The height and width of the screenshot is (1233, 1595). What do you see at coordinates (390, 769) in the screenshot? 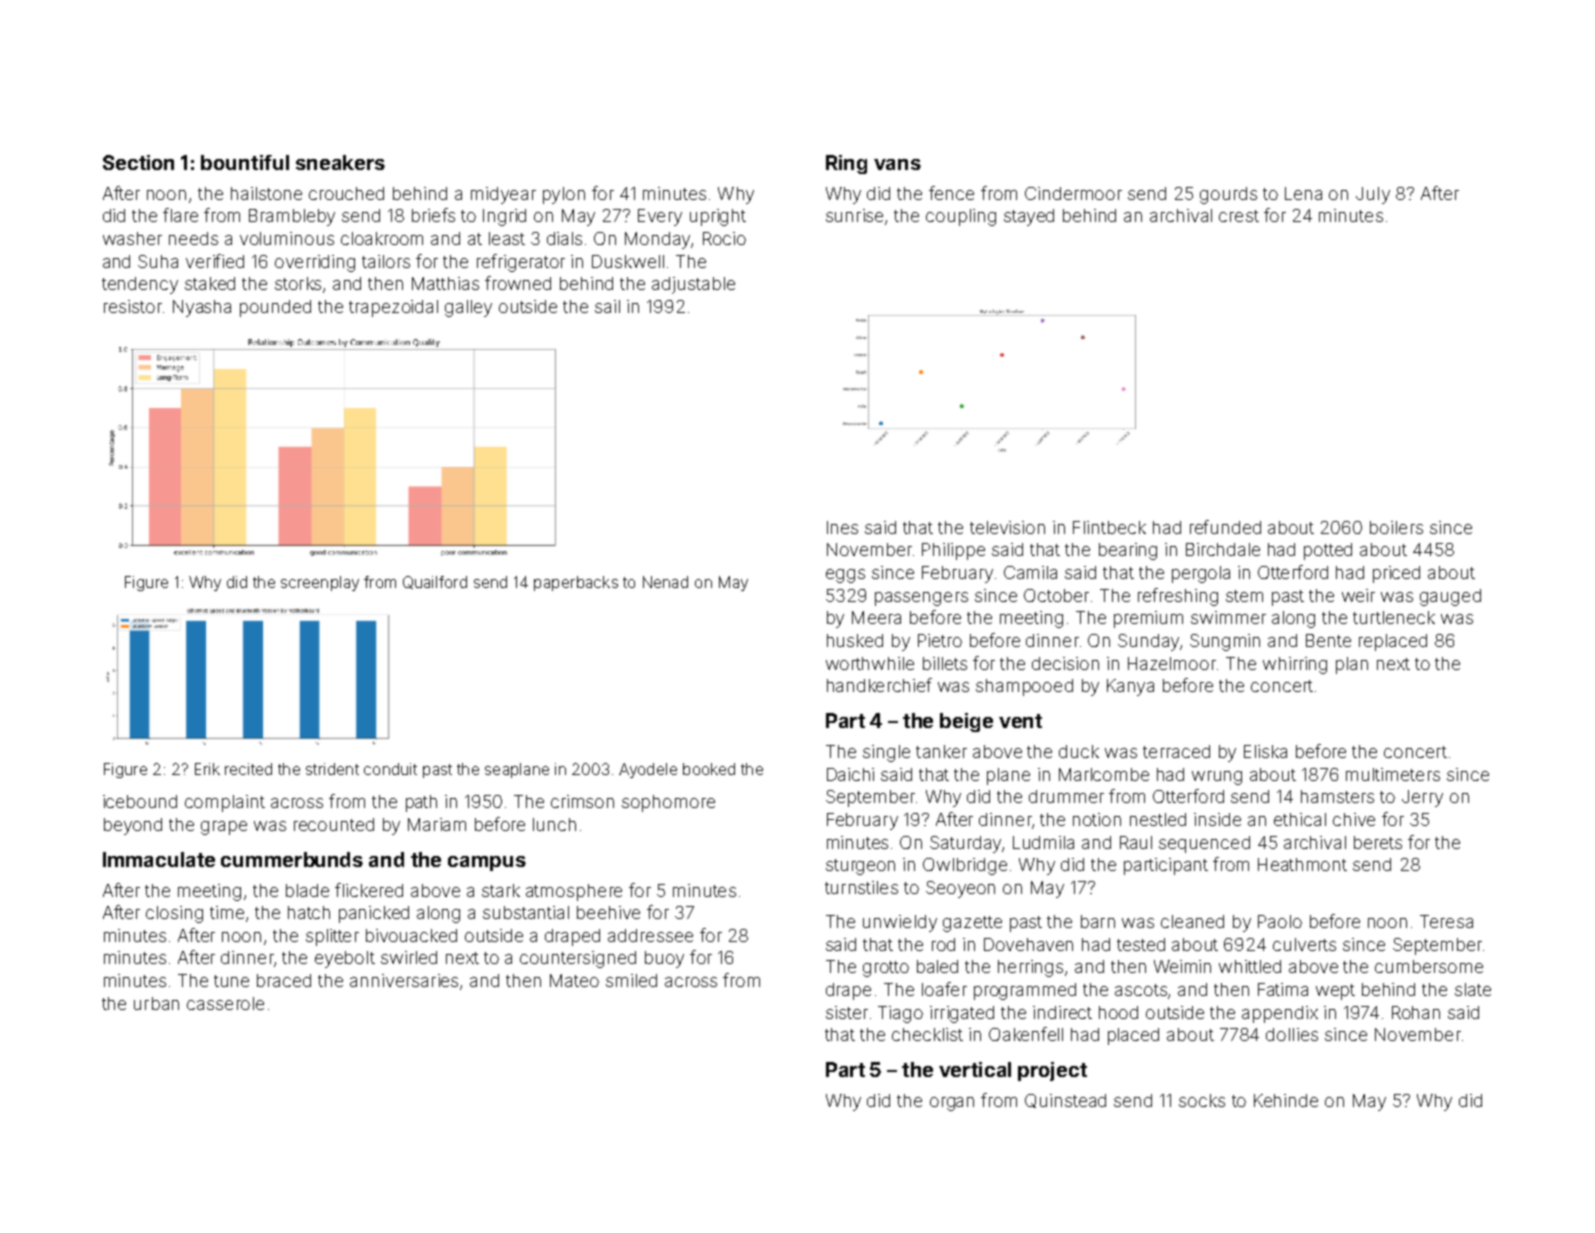
I see `conduit` at bounding box center [390, 769].
